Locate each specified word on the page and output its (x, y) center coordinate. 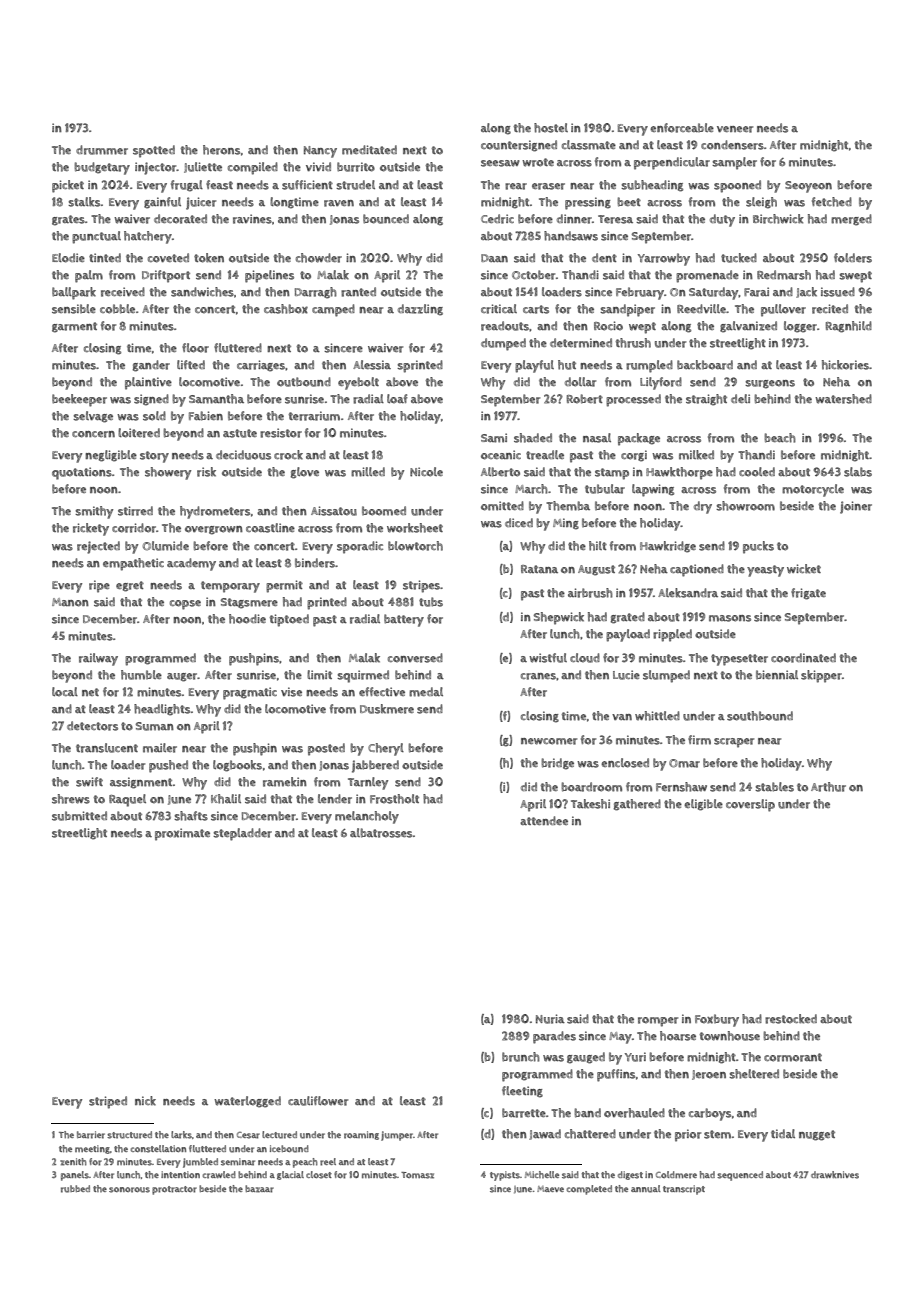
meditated (369, 150)
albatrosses (381, 833)
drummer (102, 150)
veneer (735, 129)
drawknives (835, 1175)
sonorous (129, 1190)
